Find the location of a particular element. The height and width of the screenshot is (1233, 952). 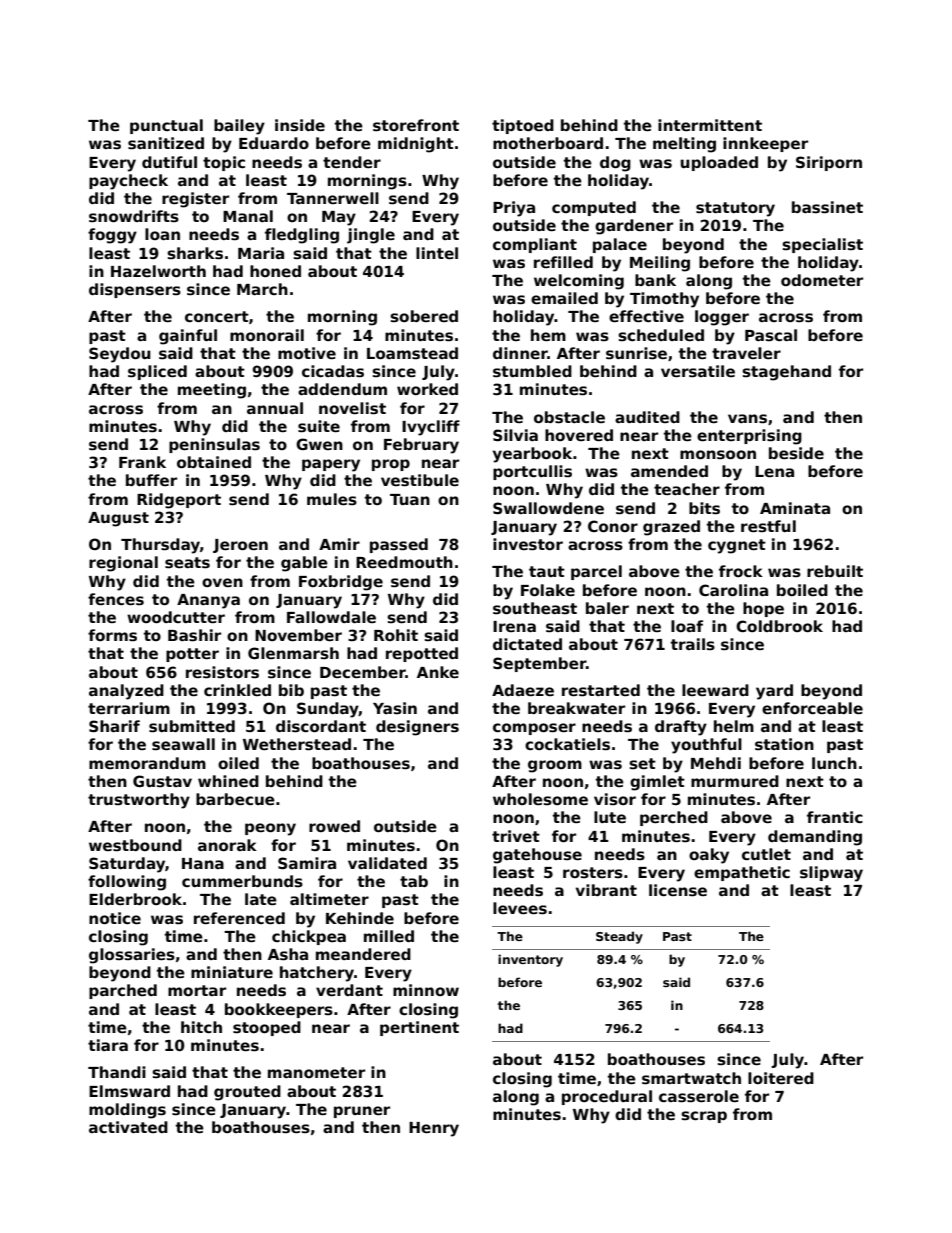

Wetherstead is located at coordinates (297, 744).
